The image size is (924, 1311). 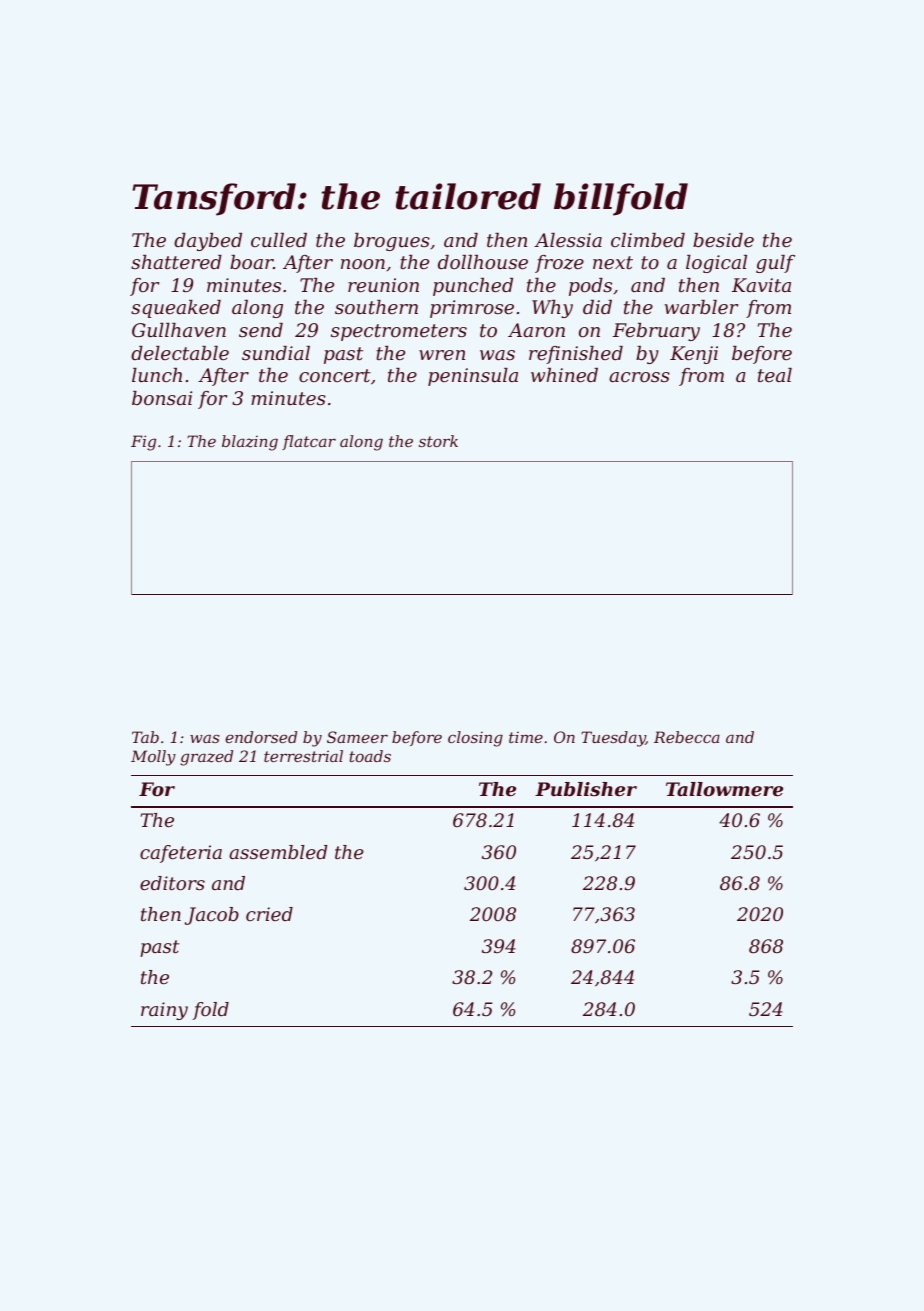 I want to click on teal, so click(x=775, y=375).
